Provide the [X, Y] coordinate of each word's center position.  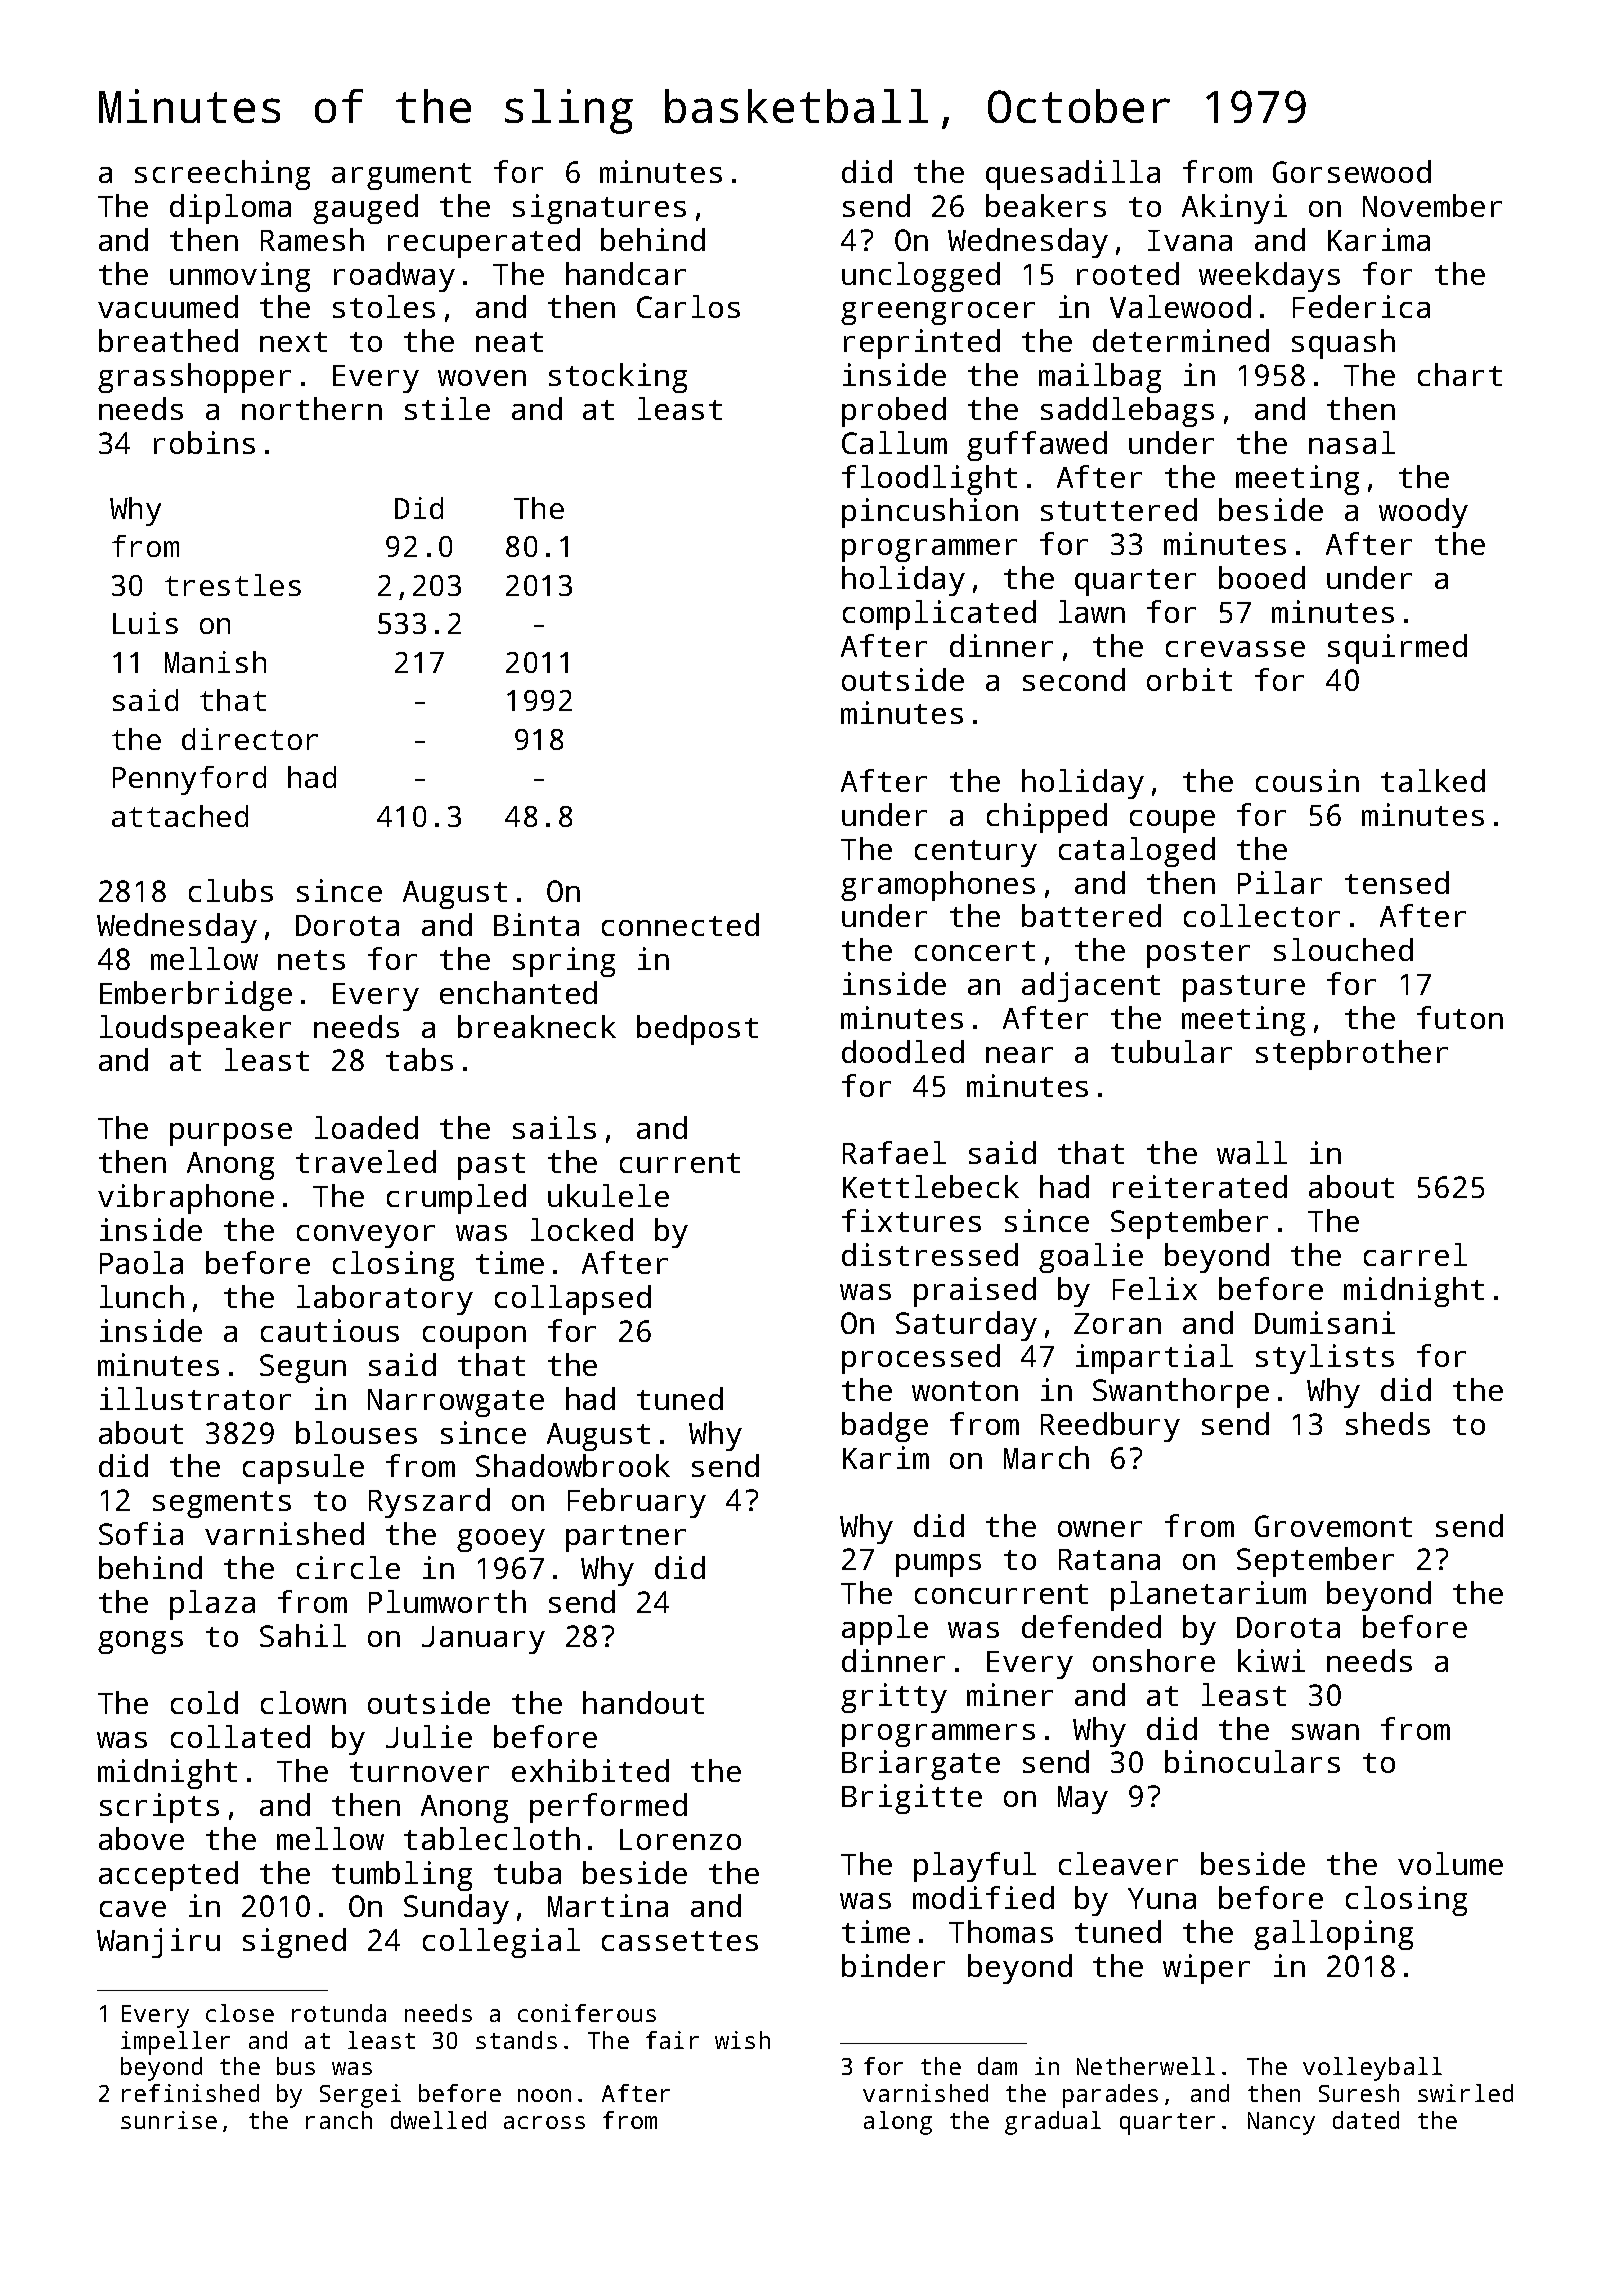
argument [401, 176]
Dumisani [1325, 1322]
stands [516, 2040]
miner [1010, 1694]
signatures [599, 209]
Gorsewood [1352, 171]
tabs [419, 1059]
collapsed [573, 1300]
